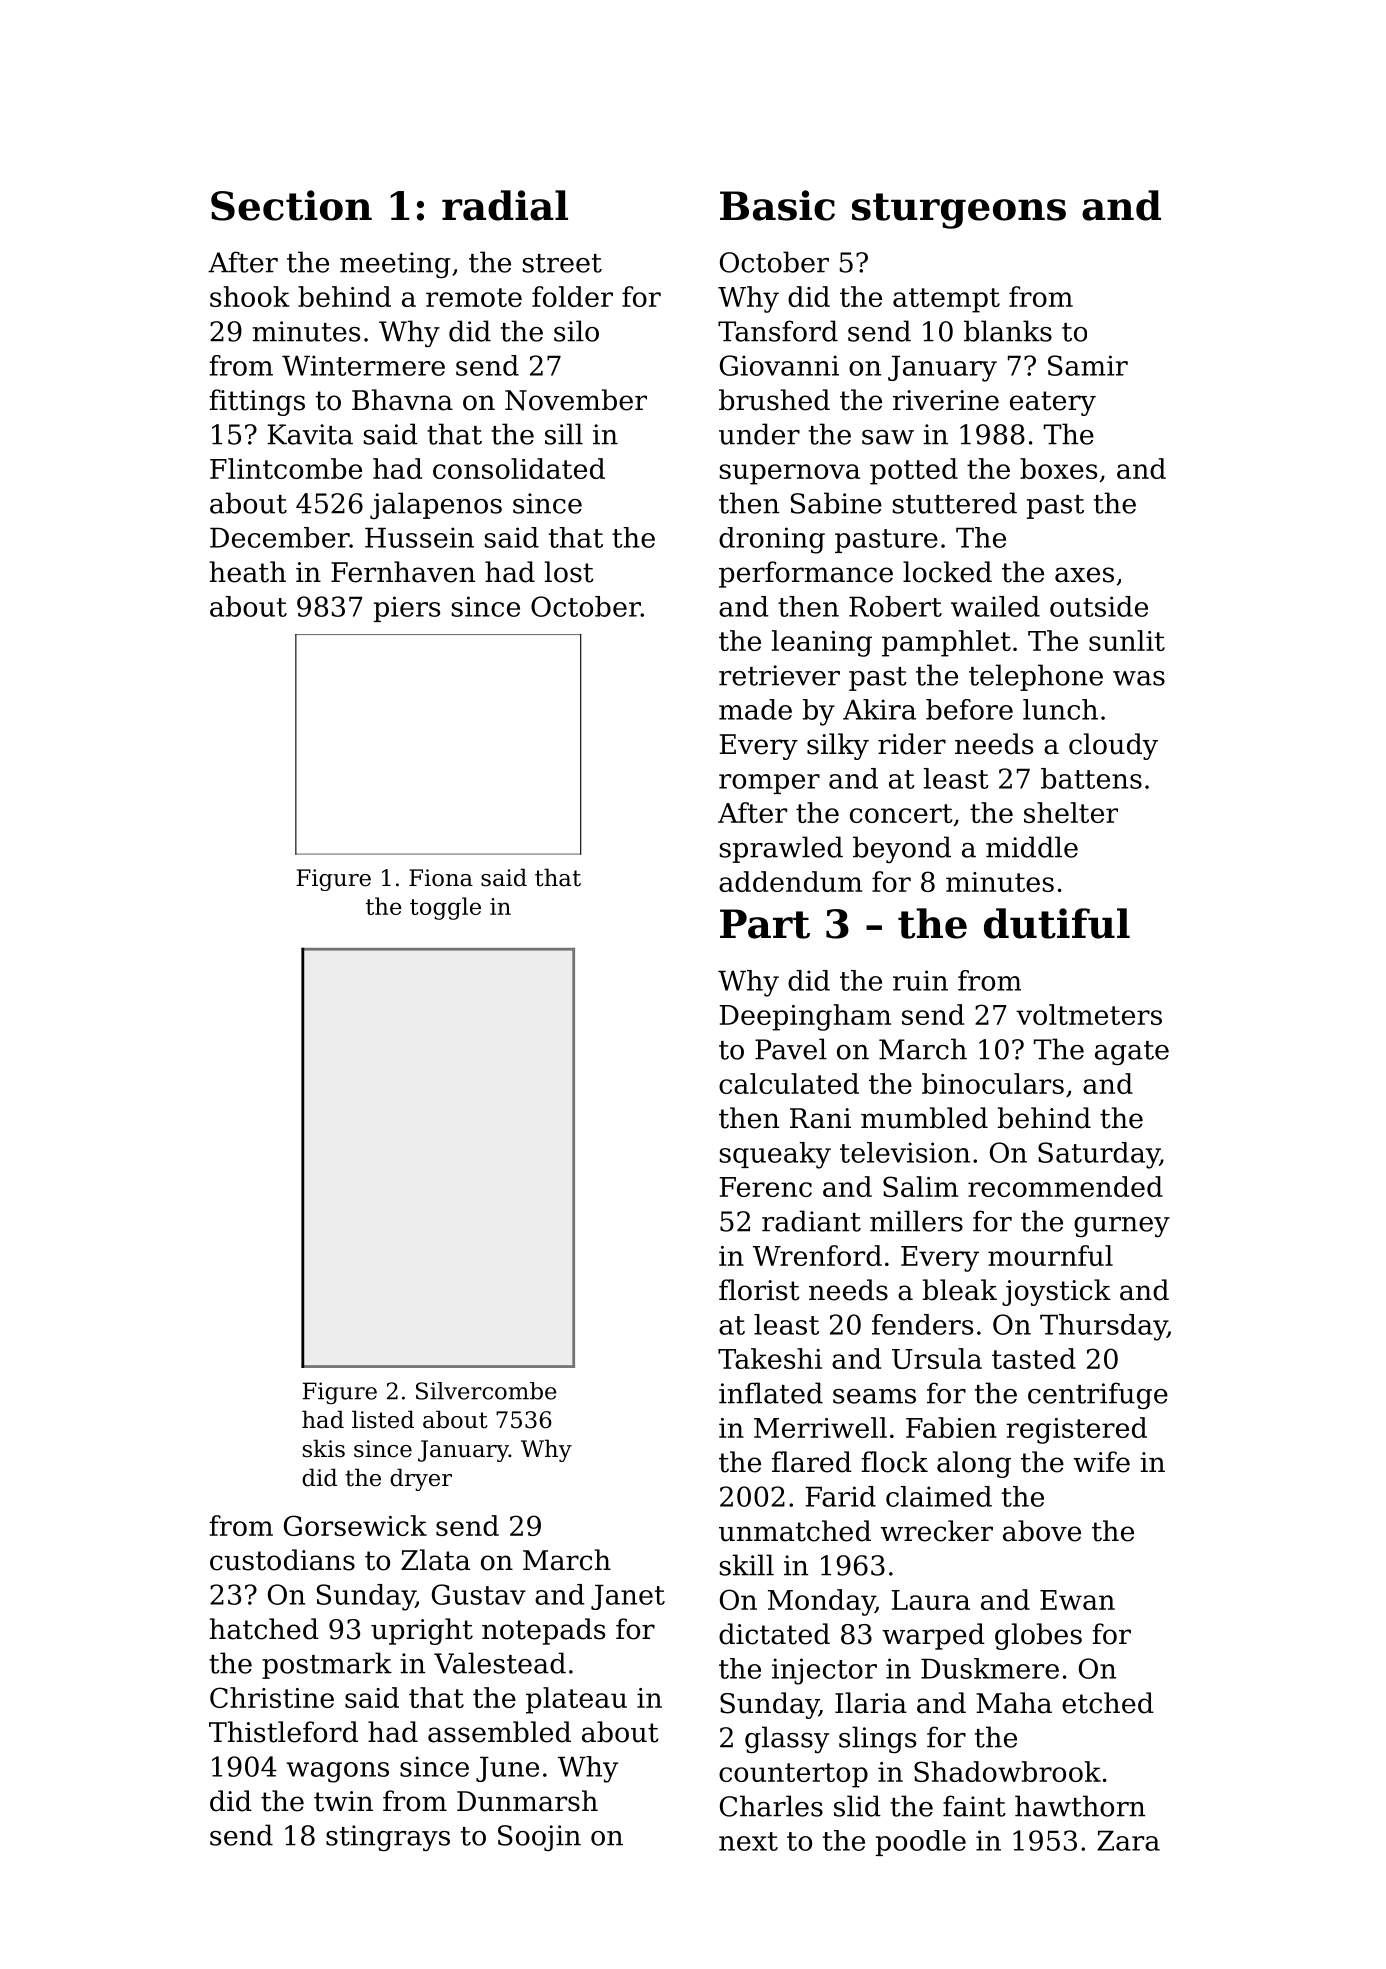  Describe the element at coordinates (505, 205) in the screenshot. I see `radial` at that location.
